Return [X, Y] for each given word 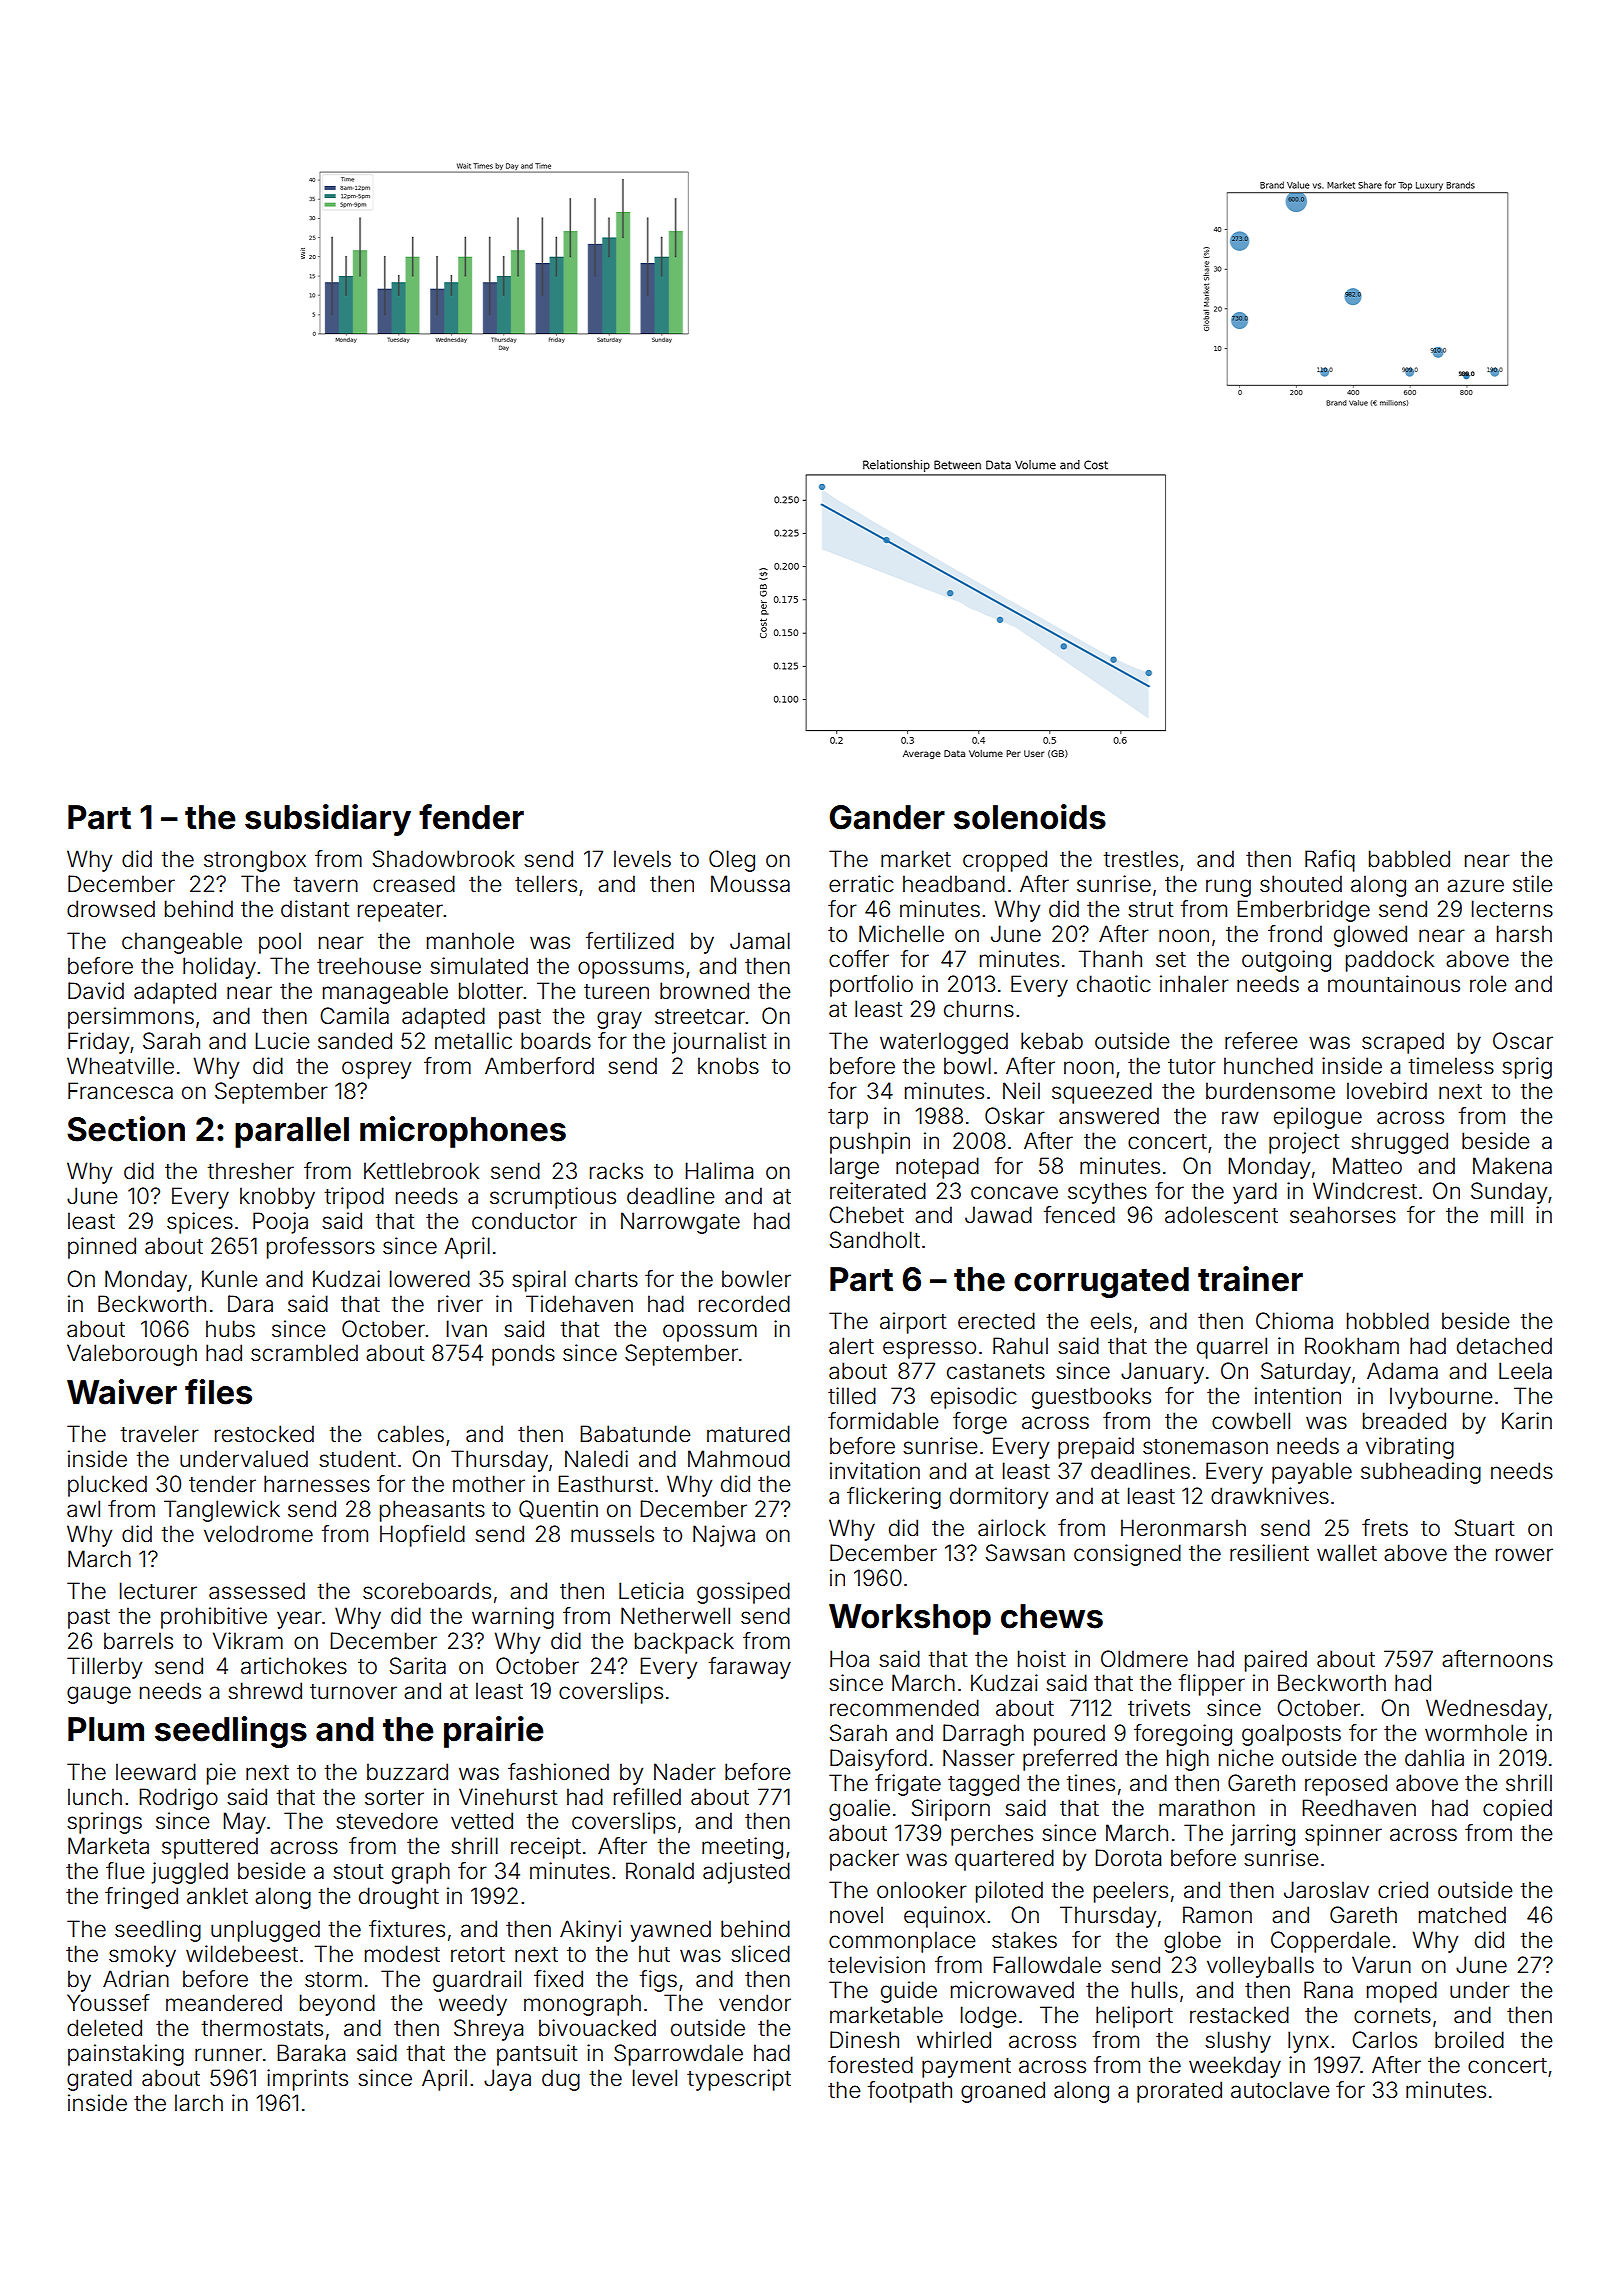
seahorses [1343, 1215]
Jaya [507, 2080]
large [854, 1168]
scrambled [304, 1353]
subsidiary [328, 820]
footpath [910, 2092]
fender [471, 817]
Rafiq [1330, 861]
